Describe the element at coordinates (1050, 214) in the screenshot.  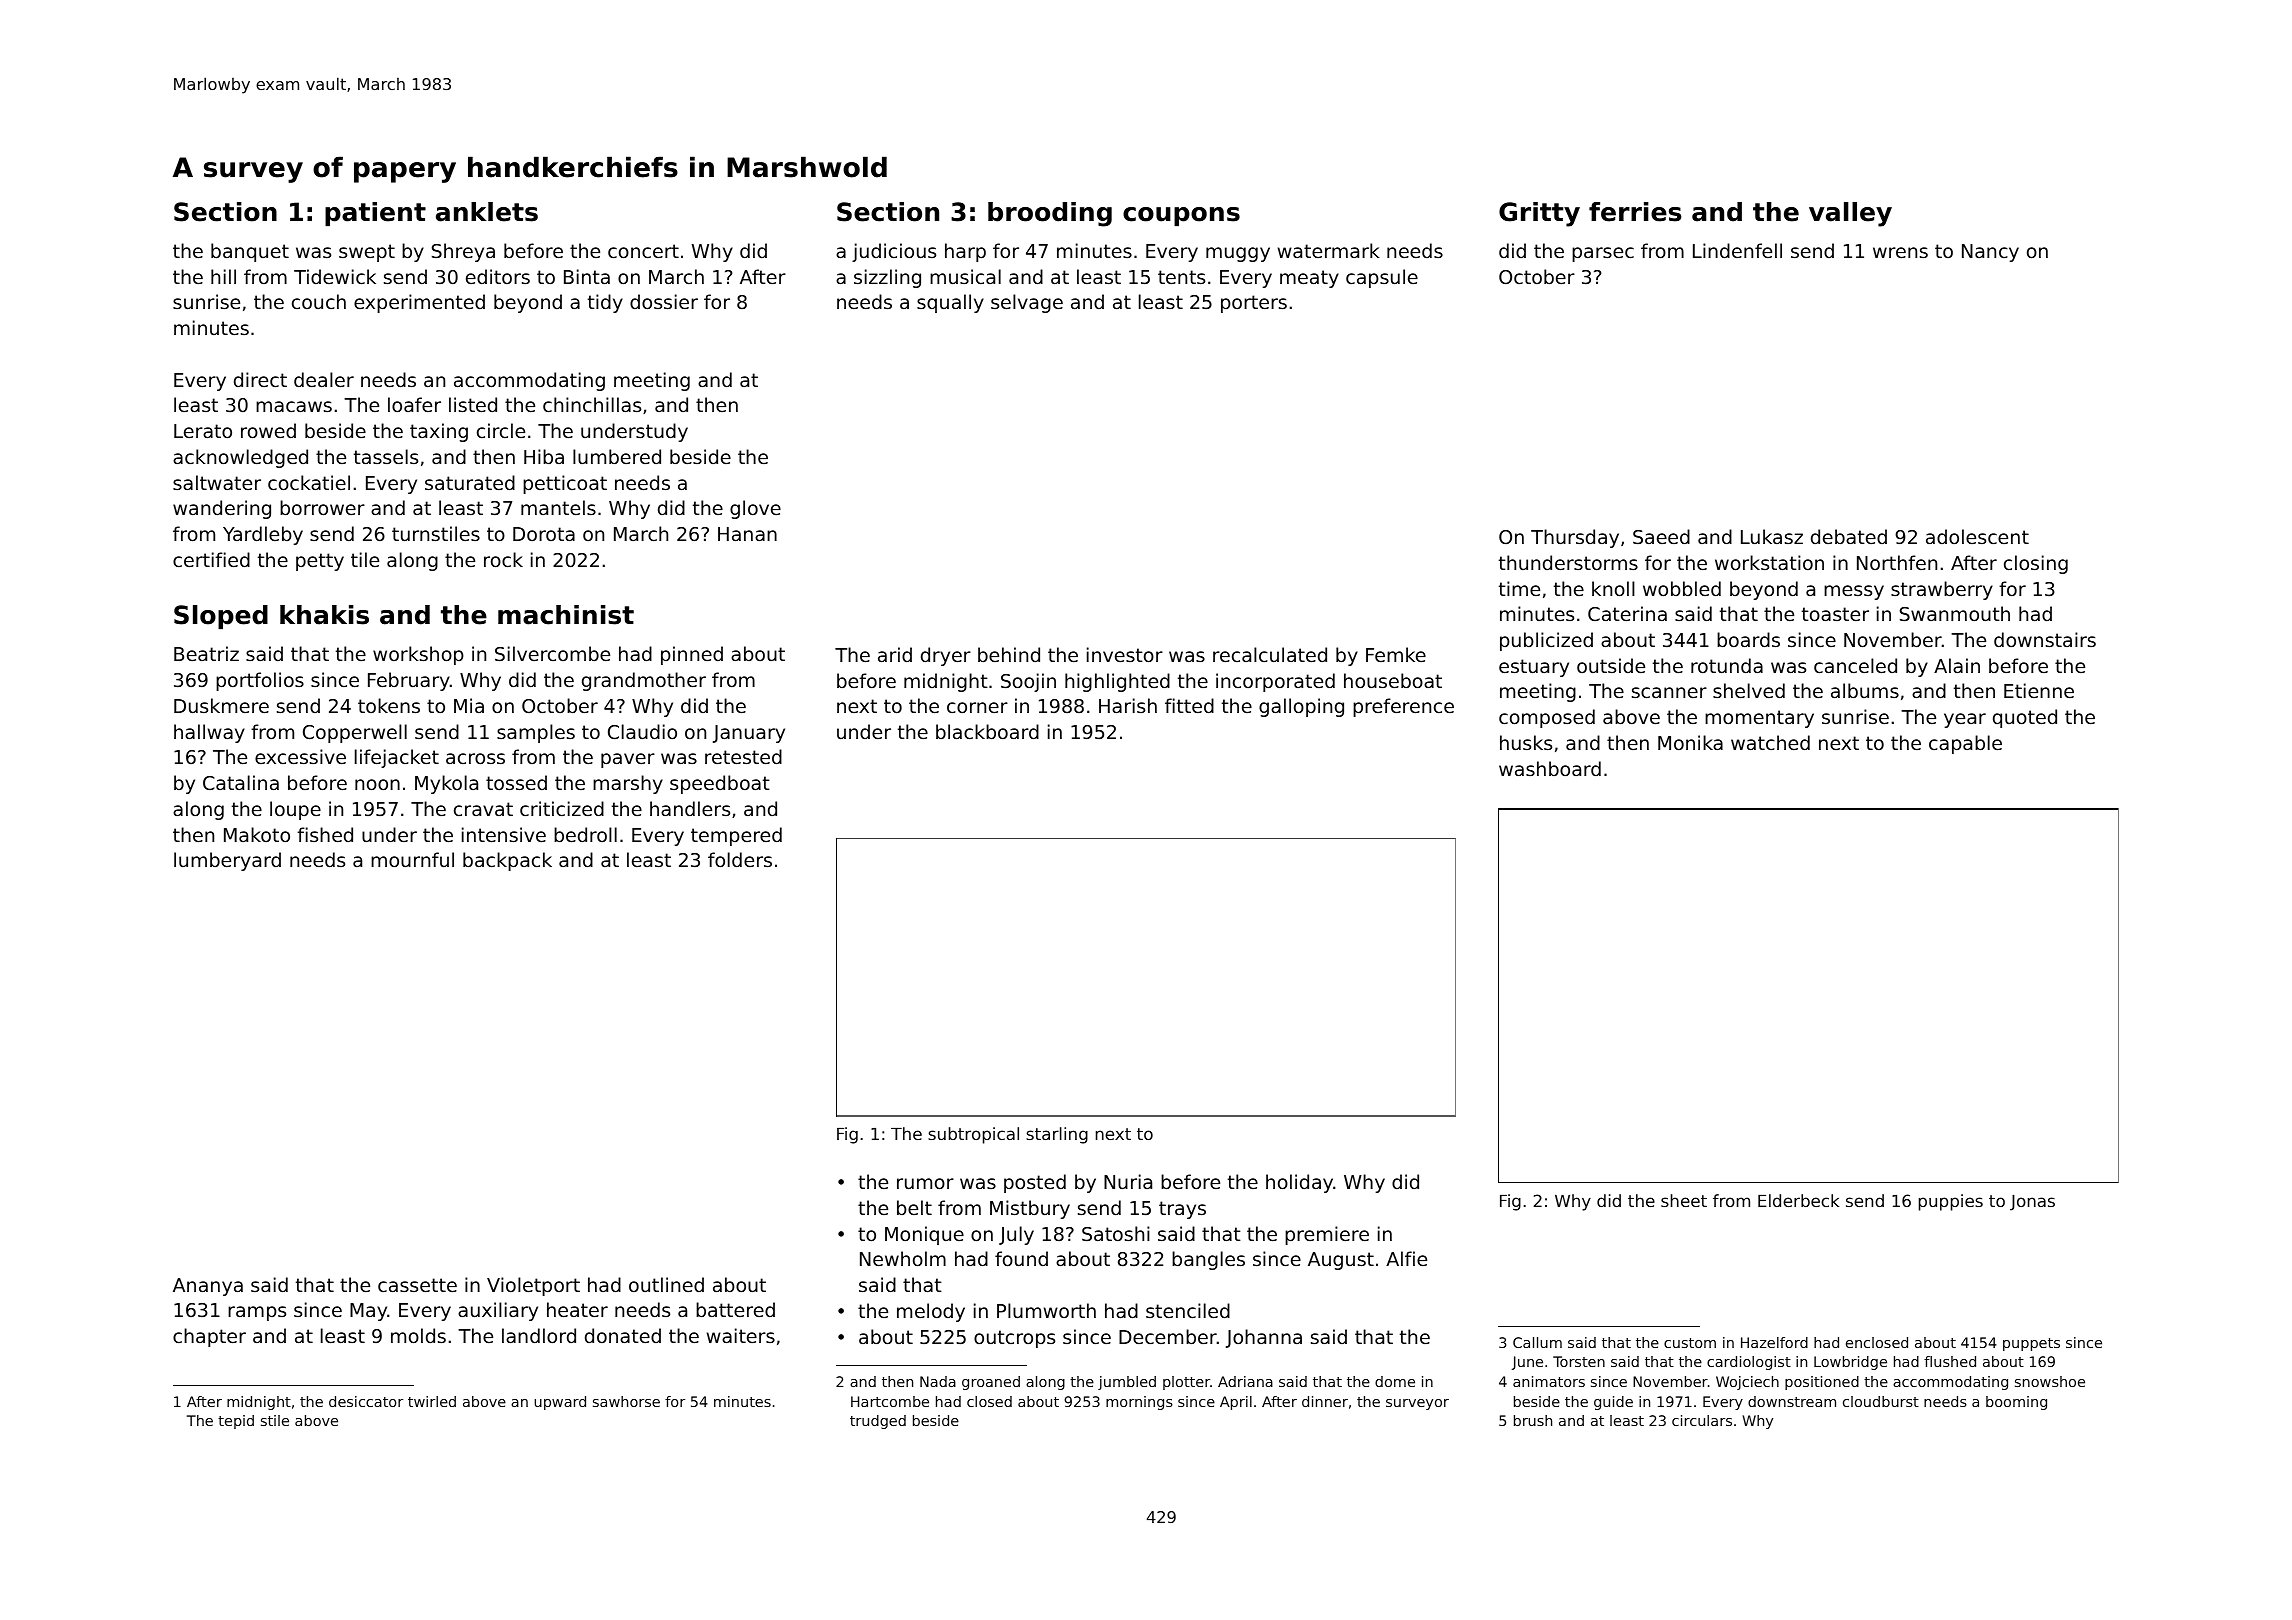
I see `brooding` at that location.
